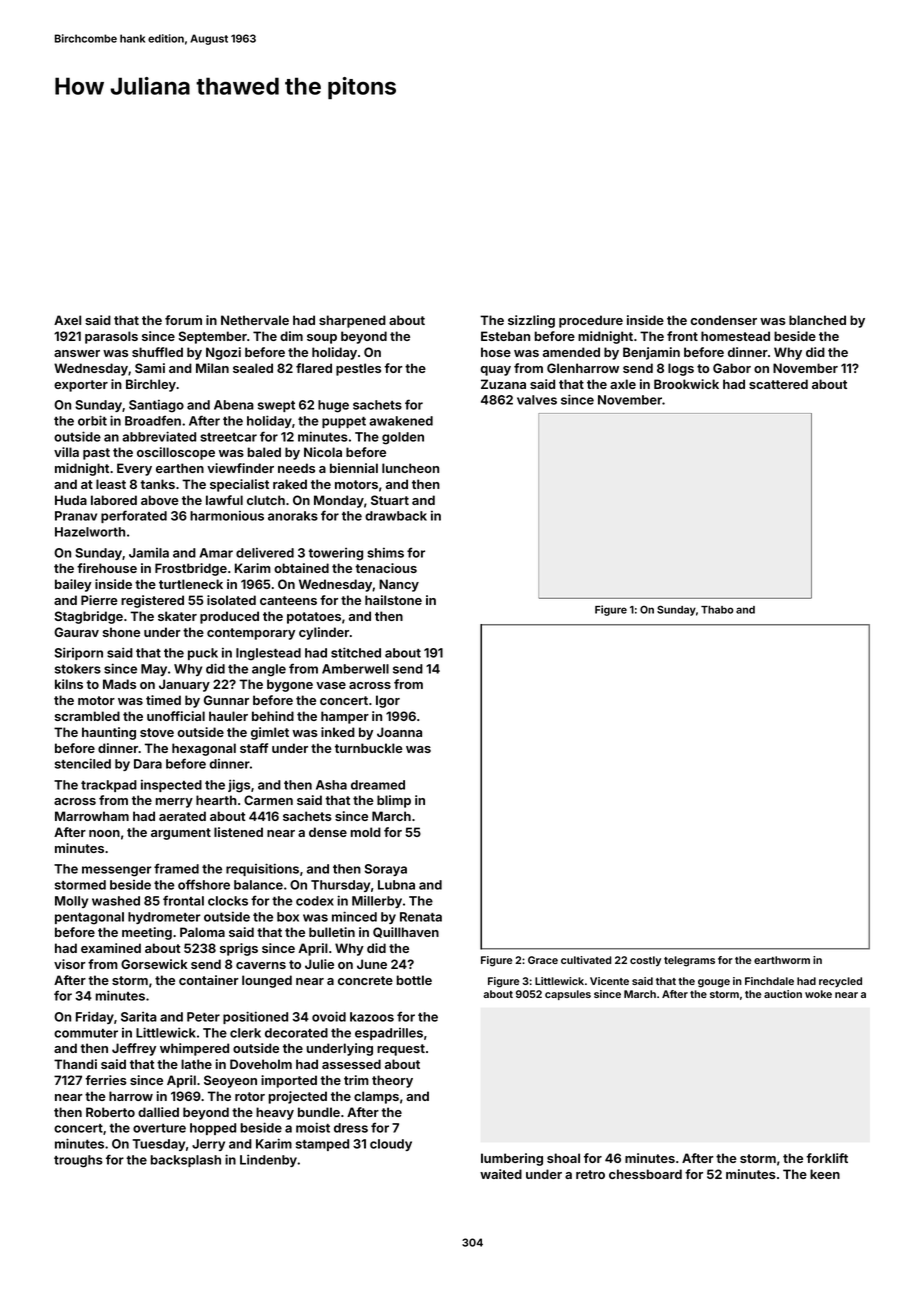 The height and width of the page is (1308, 924). Describe the element at coordinates (117, 871) in the page. I see `messenger` at that location.
